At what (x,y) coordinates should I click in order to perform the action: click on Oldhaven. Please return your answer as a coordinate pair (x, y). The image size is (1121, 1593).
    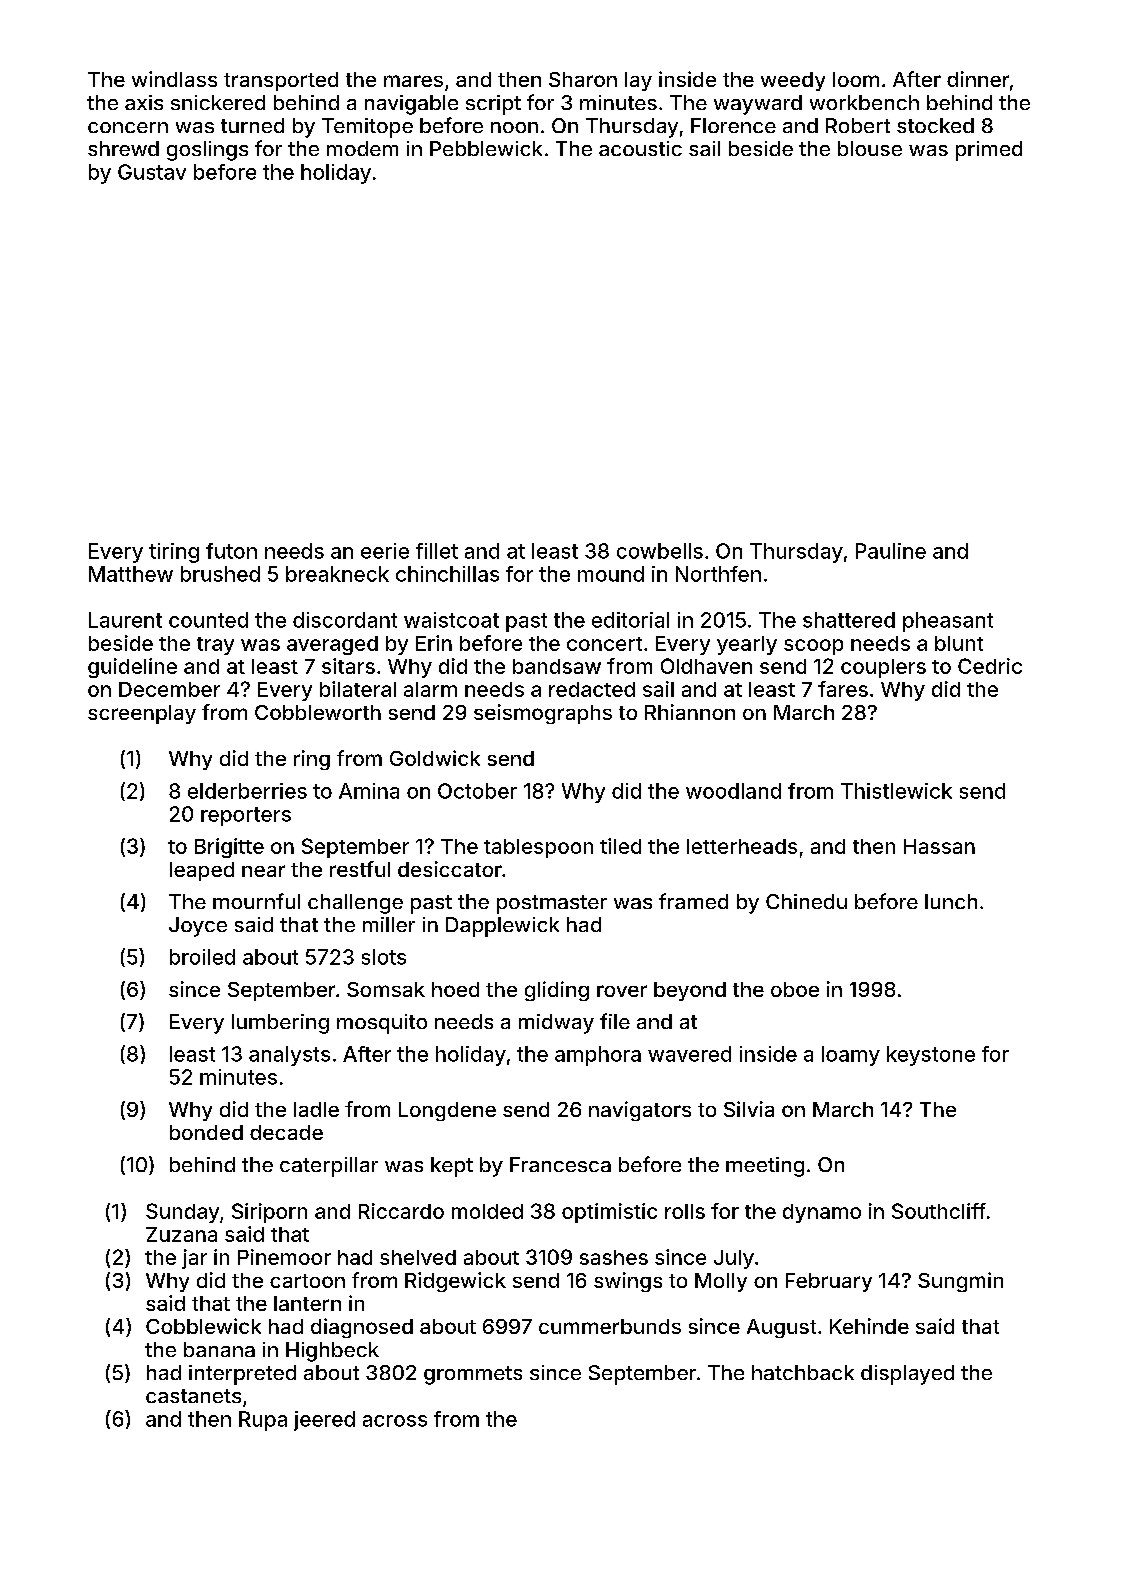
    Looking at the image, I should click on (706, 666).
